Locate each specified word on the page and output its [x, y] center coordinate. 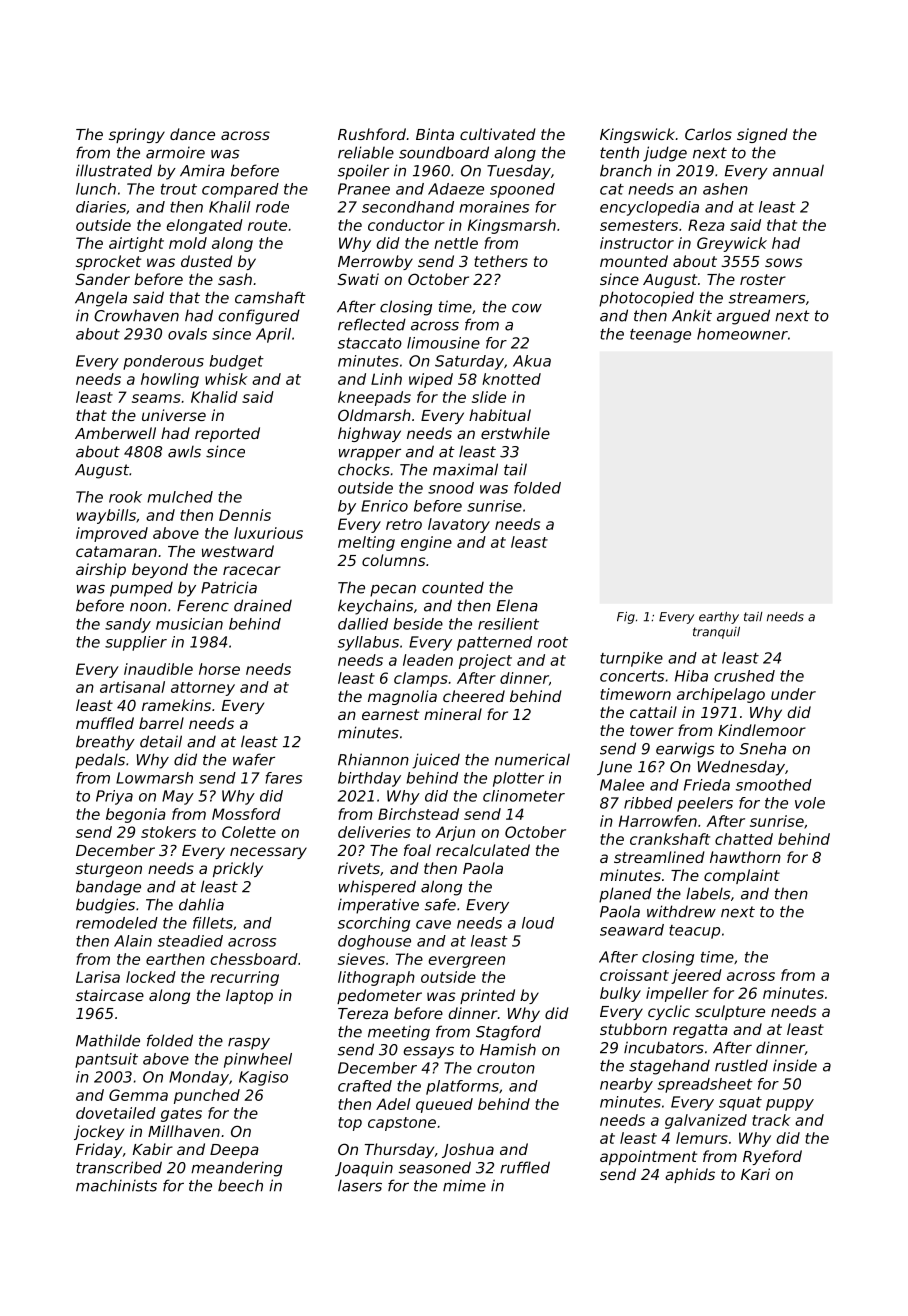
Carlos [708, 134]
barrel [161, 723]
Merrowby [375, 262]
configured [259, 317]
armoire [175, 153]
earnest [390, 714]
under [793, 694]
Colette [249, 832]
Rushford [372, 134]
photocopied [646, 299]
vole [810, 803]
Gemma [138, 1095]
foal [417, 850]
